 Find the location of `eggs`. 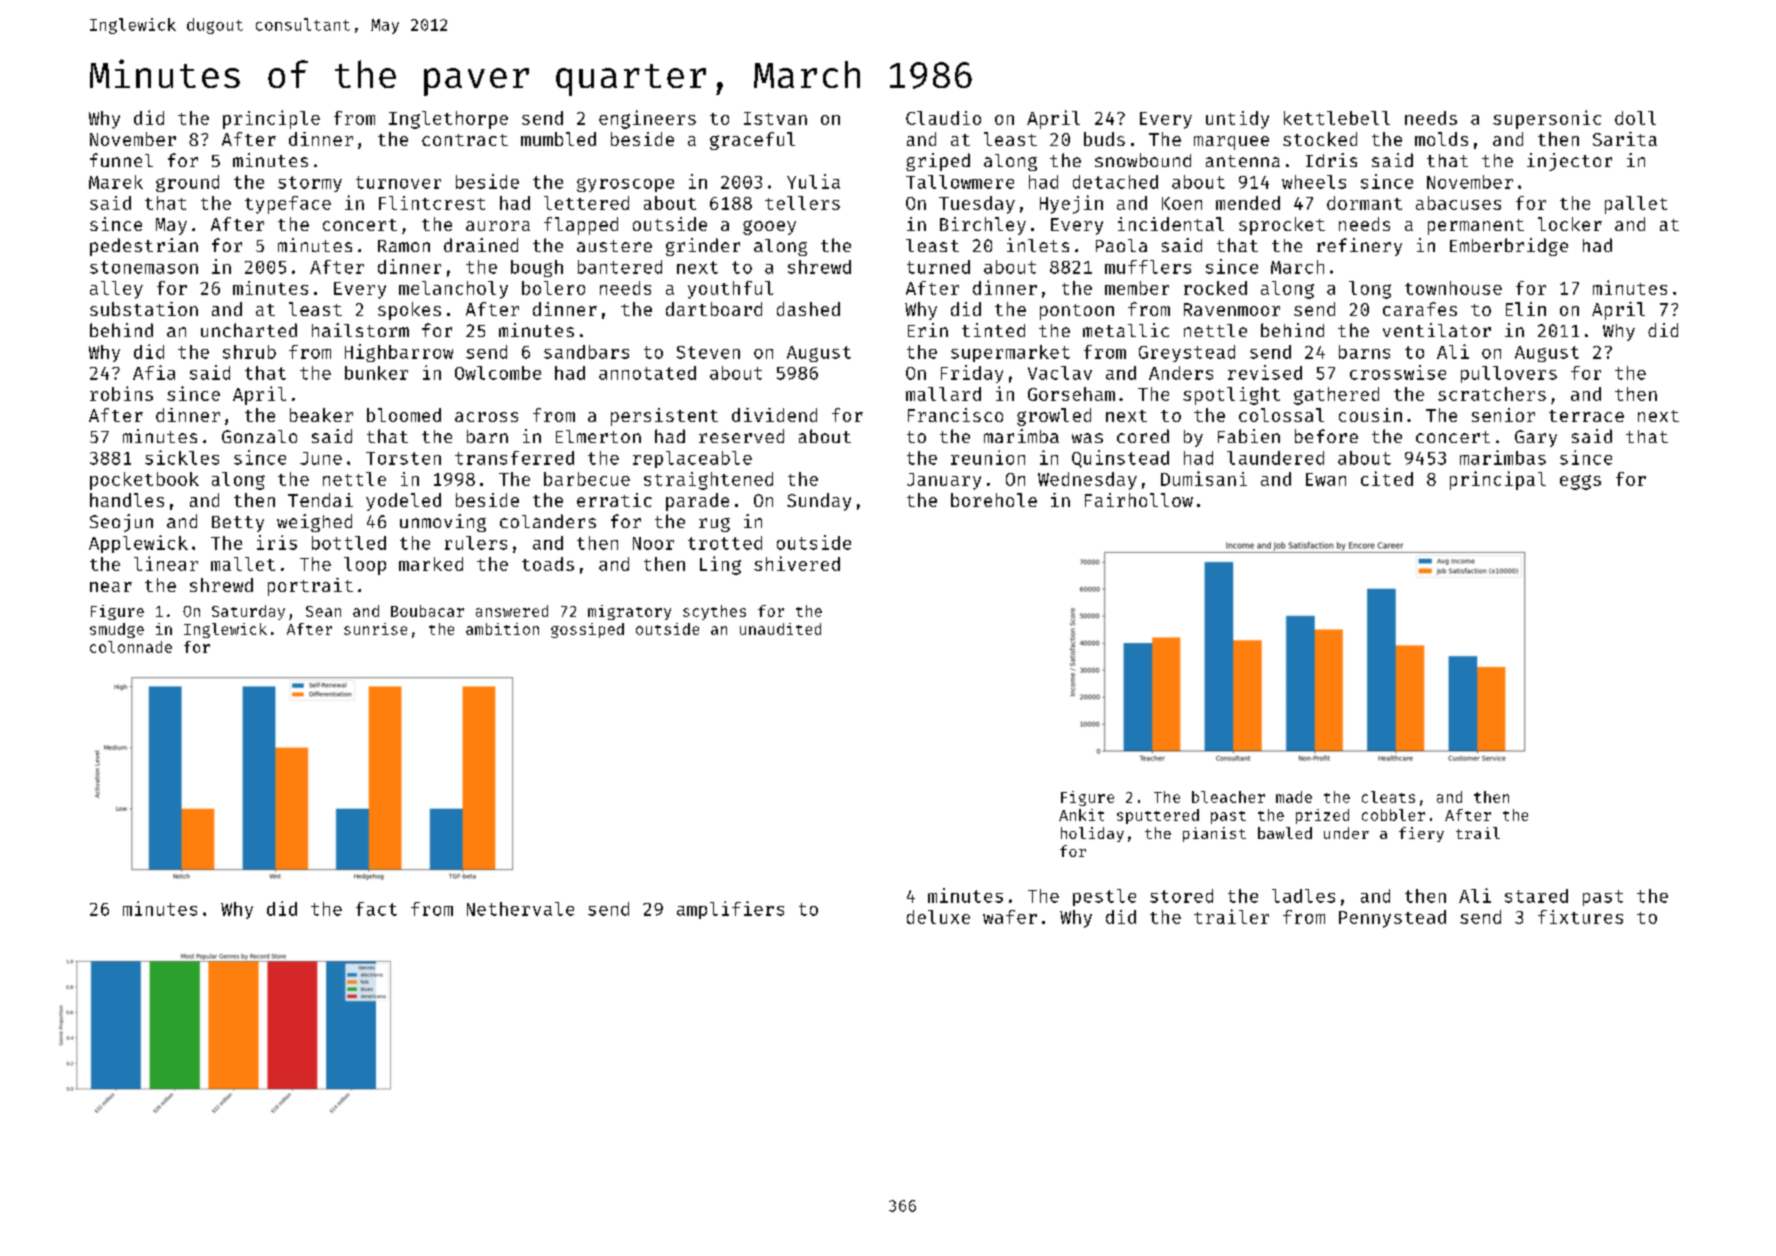

eggs is located at coordinates (1580, 482).
